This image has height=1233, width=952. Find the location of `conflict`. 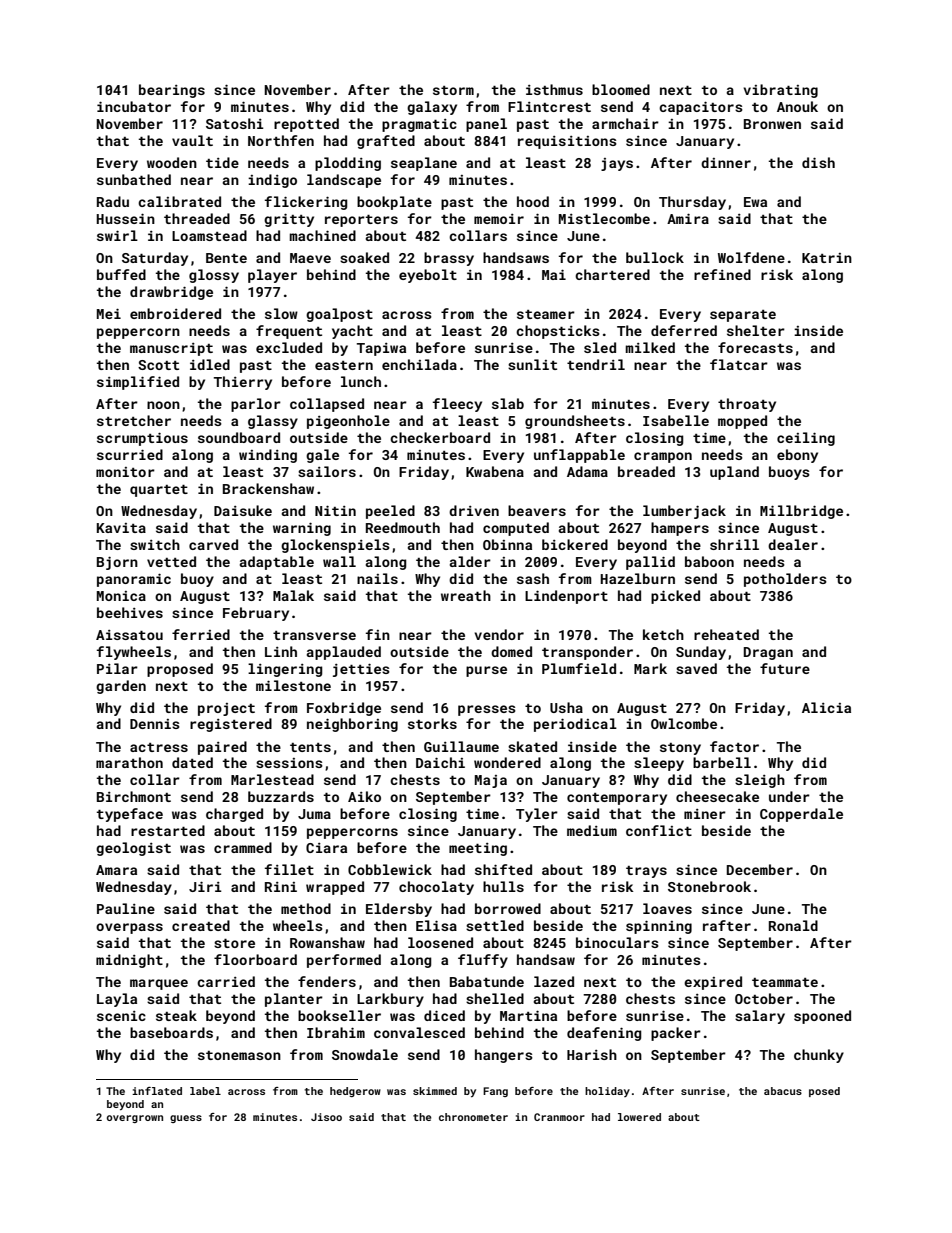

conflict is located at coordinates (659, 830).
